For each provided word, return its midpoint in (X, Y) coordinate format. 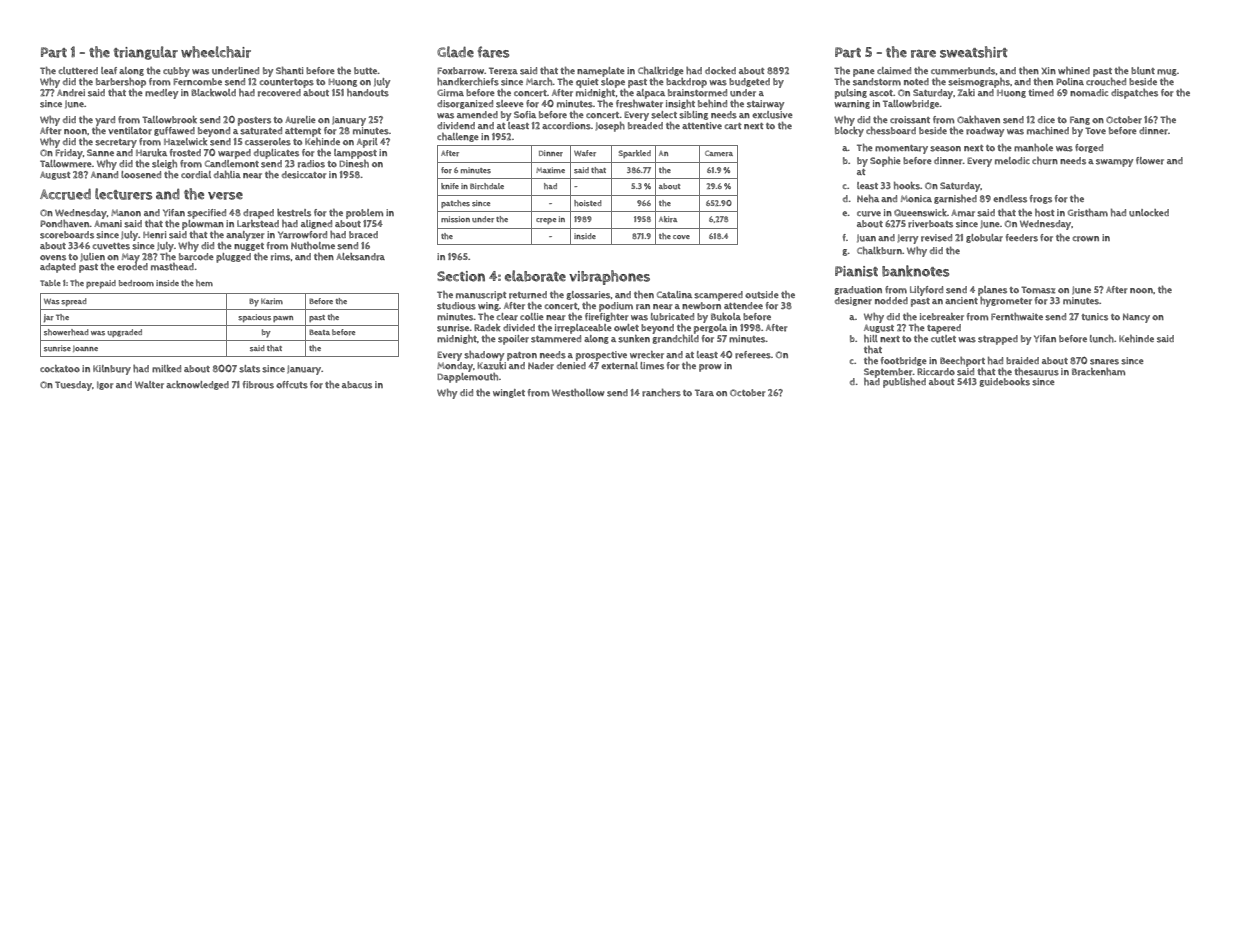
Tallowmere (66, 164)
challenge (458, 137)
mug (1167, 72)
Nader (541, 366)
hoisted (588, 203)
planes (992, 291)
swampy (1114, 163)
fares (494, 52)
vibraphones (609, 277)
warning (852, 104)
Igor (105, 385)
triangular (146, 53)
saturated (261, 131)
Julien (92, 257)
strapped (998, 340)
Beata (319, 332)
